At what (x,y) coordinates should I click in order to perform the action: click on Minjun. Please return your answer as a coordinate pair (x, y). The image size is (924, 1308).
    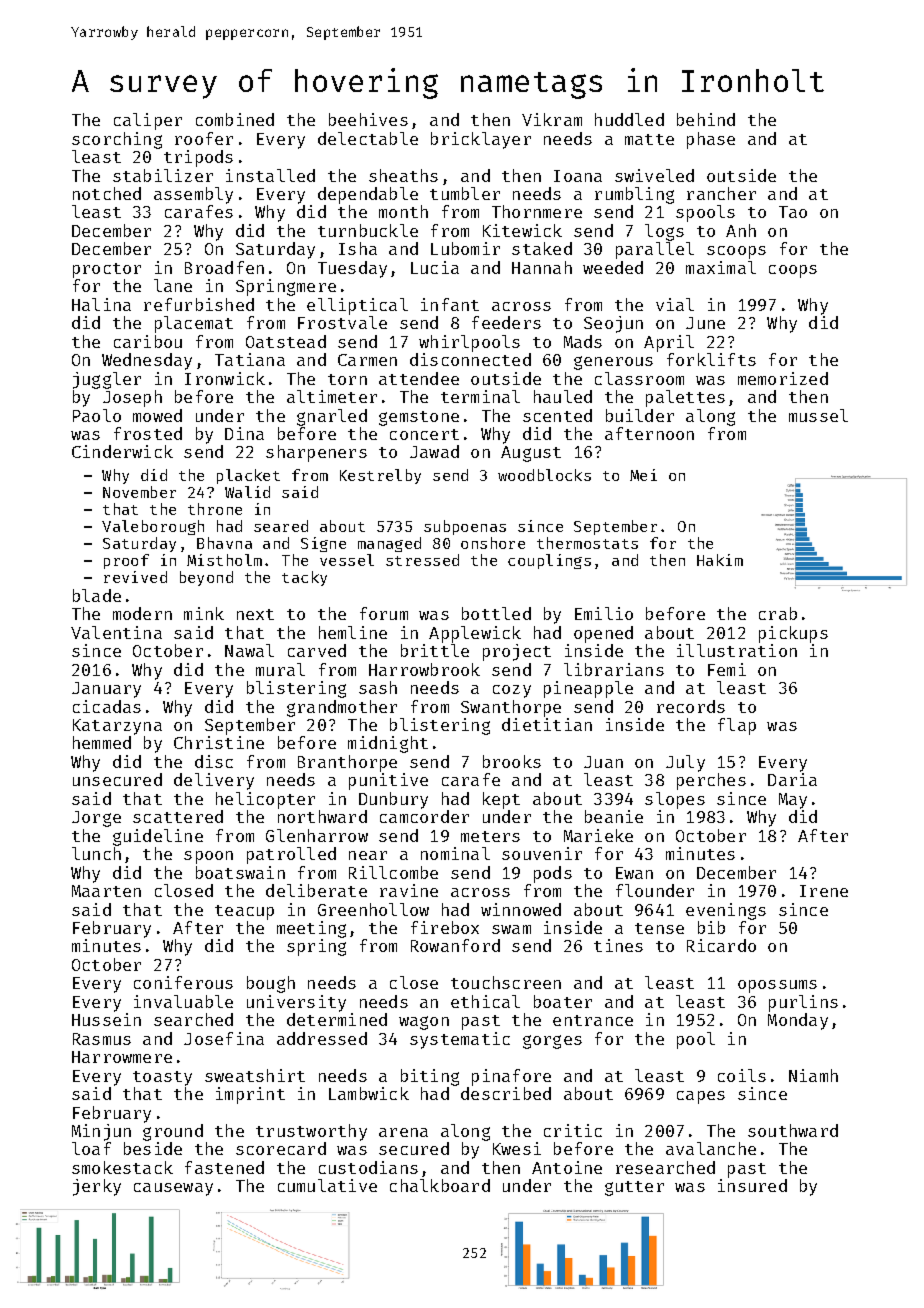
    Looking at the image, I should click on (101, 1132).
